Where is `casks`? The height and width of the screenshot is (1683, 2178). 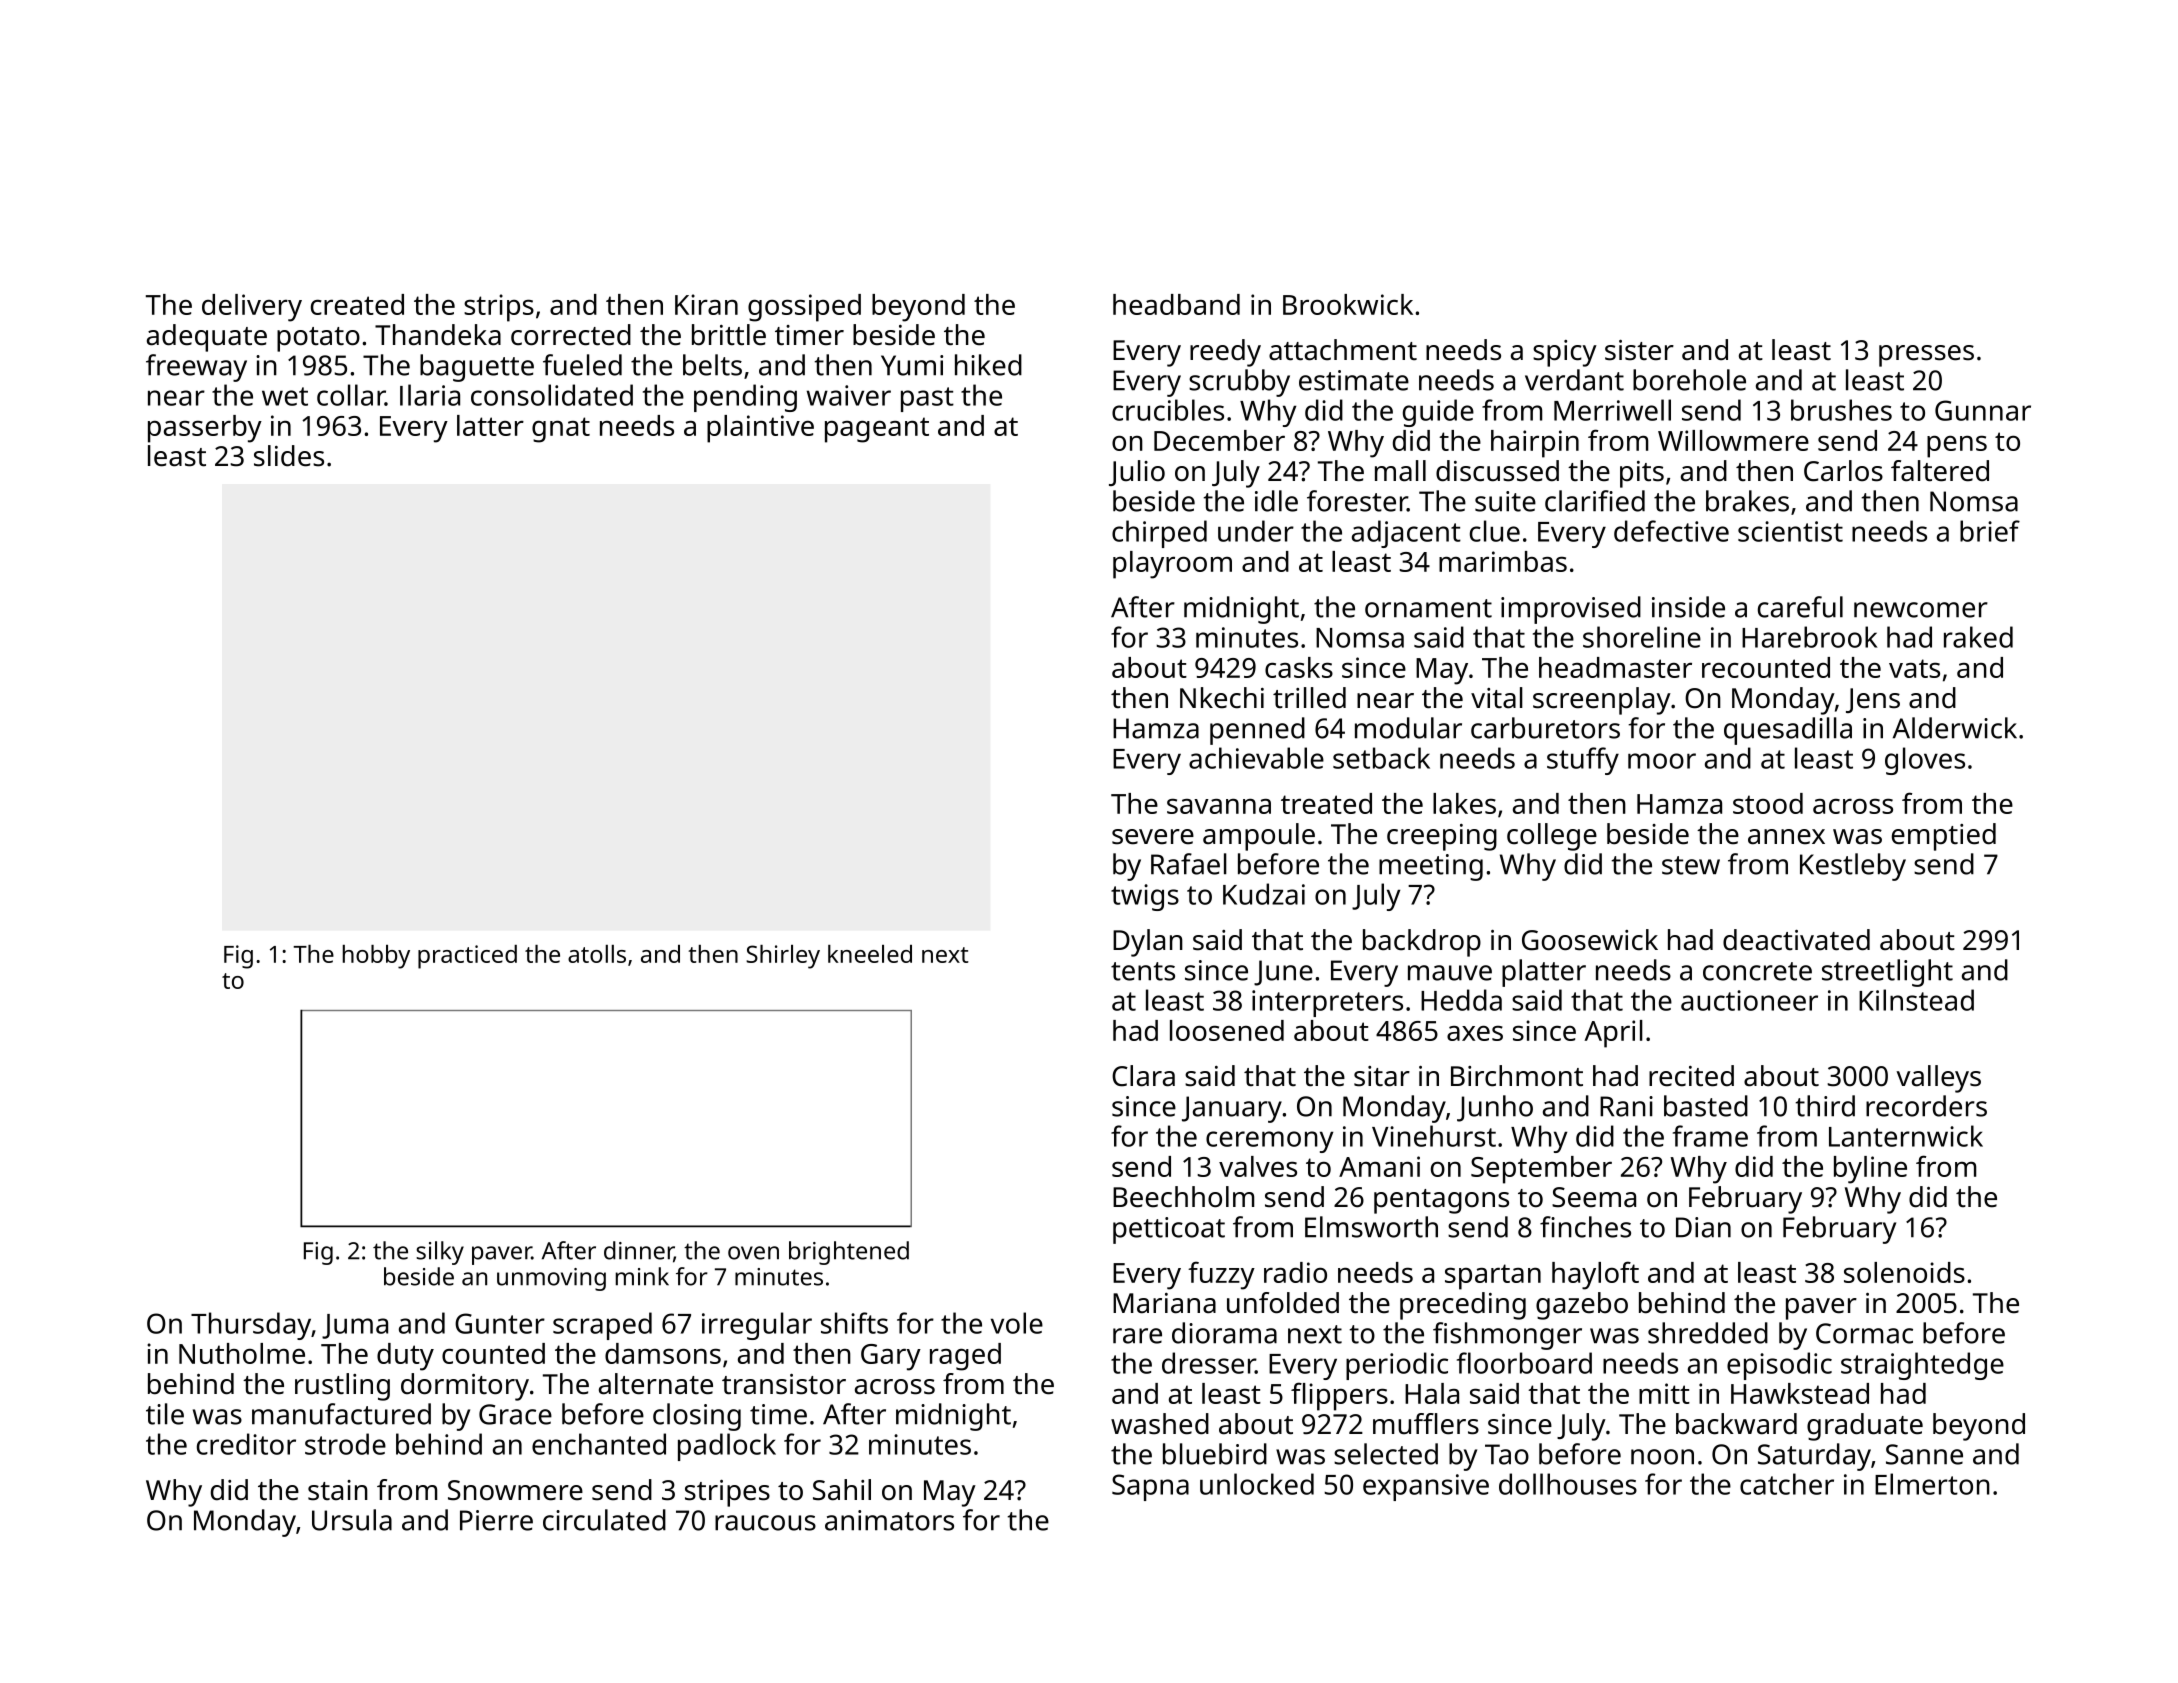 casks is located at coordinates (1299, 667).
